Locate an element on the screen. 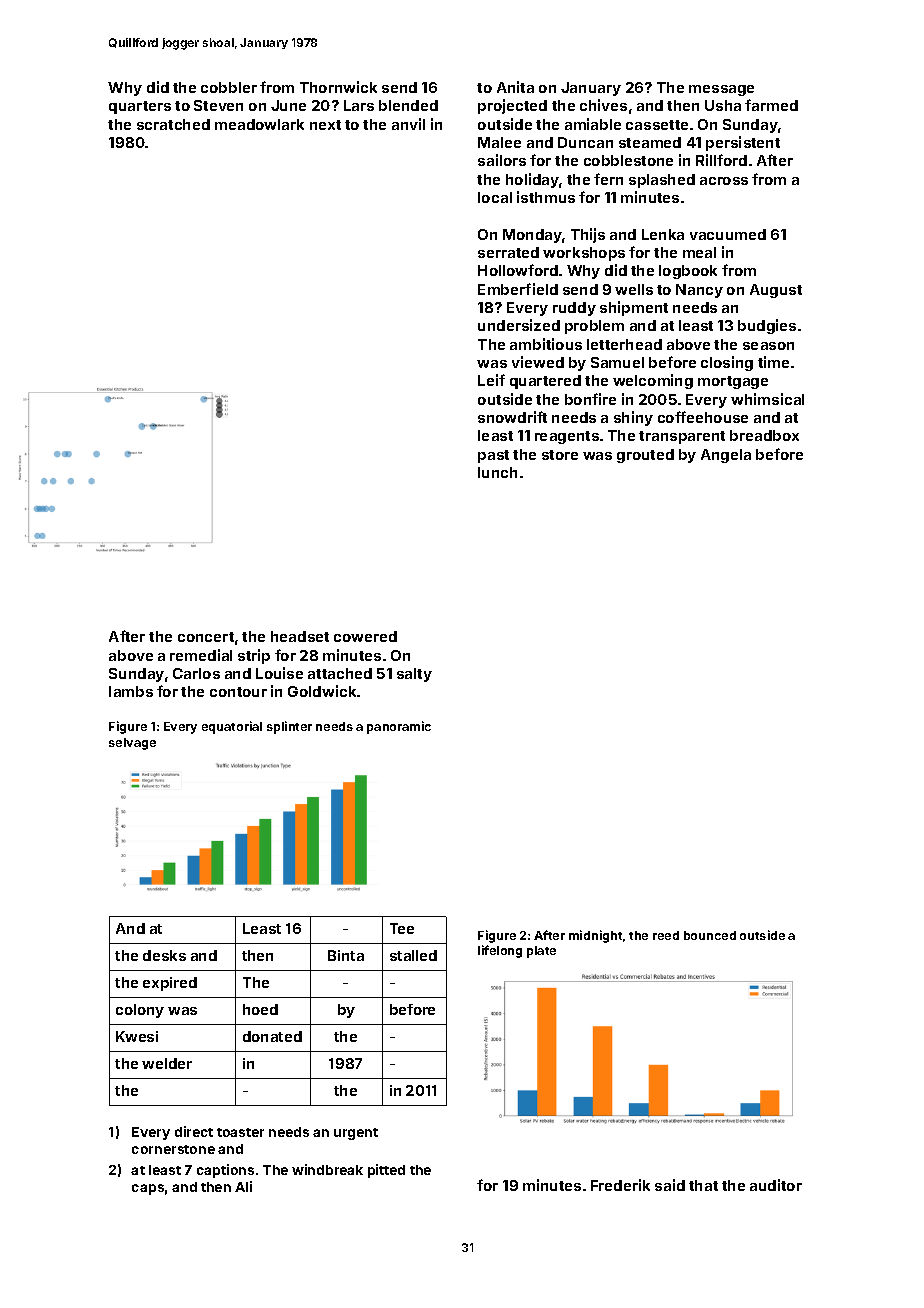 This screenshot has width=924, height=1308. desks is located at coordinates (164, 955).
